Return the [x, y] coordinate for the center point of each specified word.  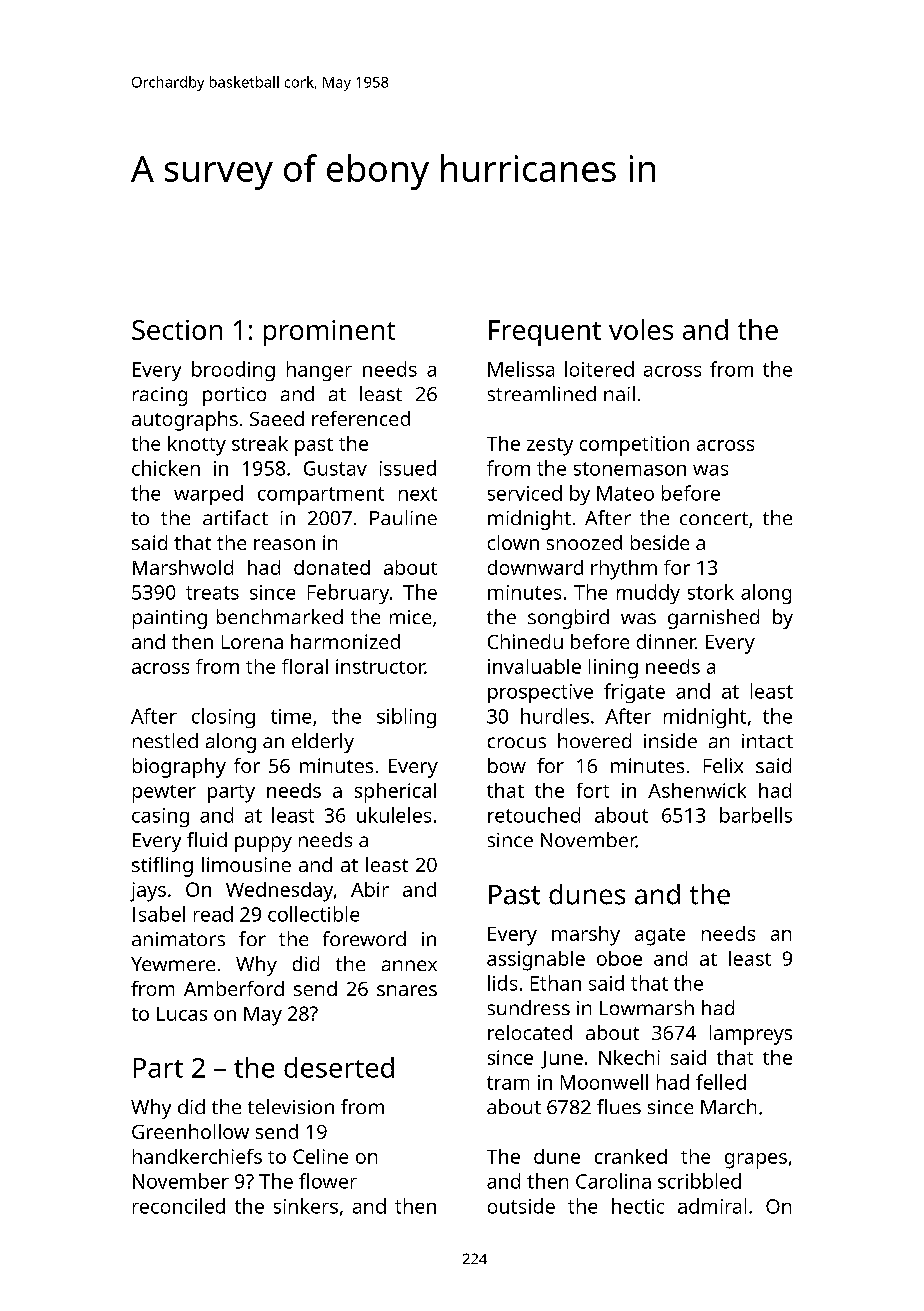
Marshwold [183, 567]
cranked [631, 1156]
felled [721, 1082]
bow [507, 765]
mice [410, 617]
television [291, 1106]
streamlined [542, 393]
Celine [320, 1156]
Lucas [182, 1014]
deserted [339, 1067]
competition [634, 446]
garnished [713, 619]
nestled [165, 740]
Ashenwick [697, 790]
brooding [233, 371]
